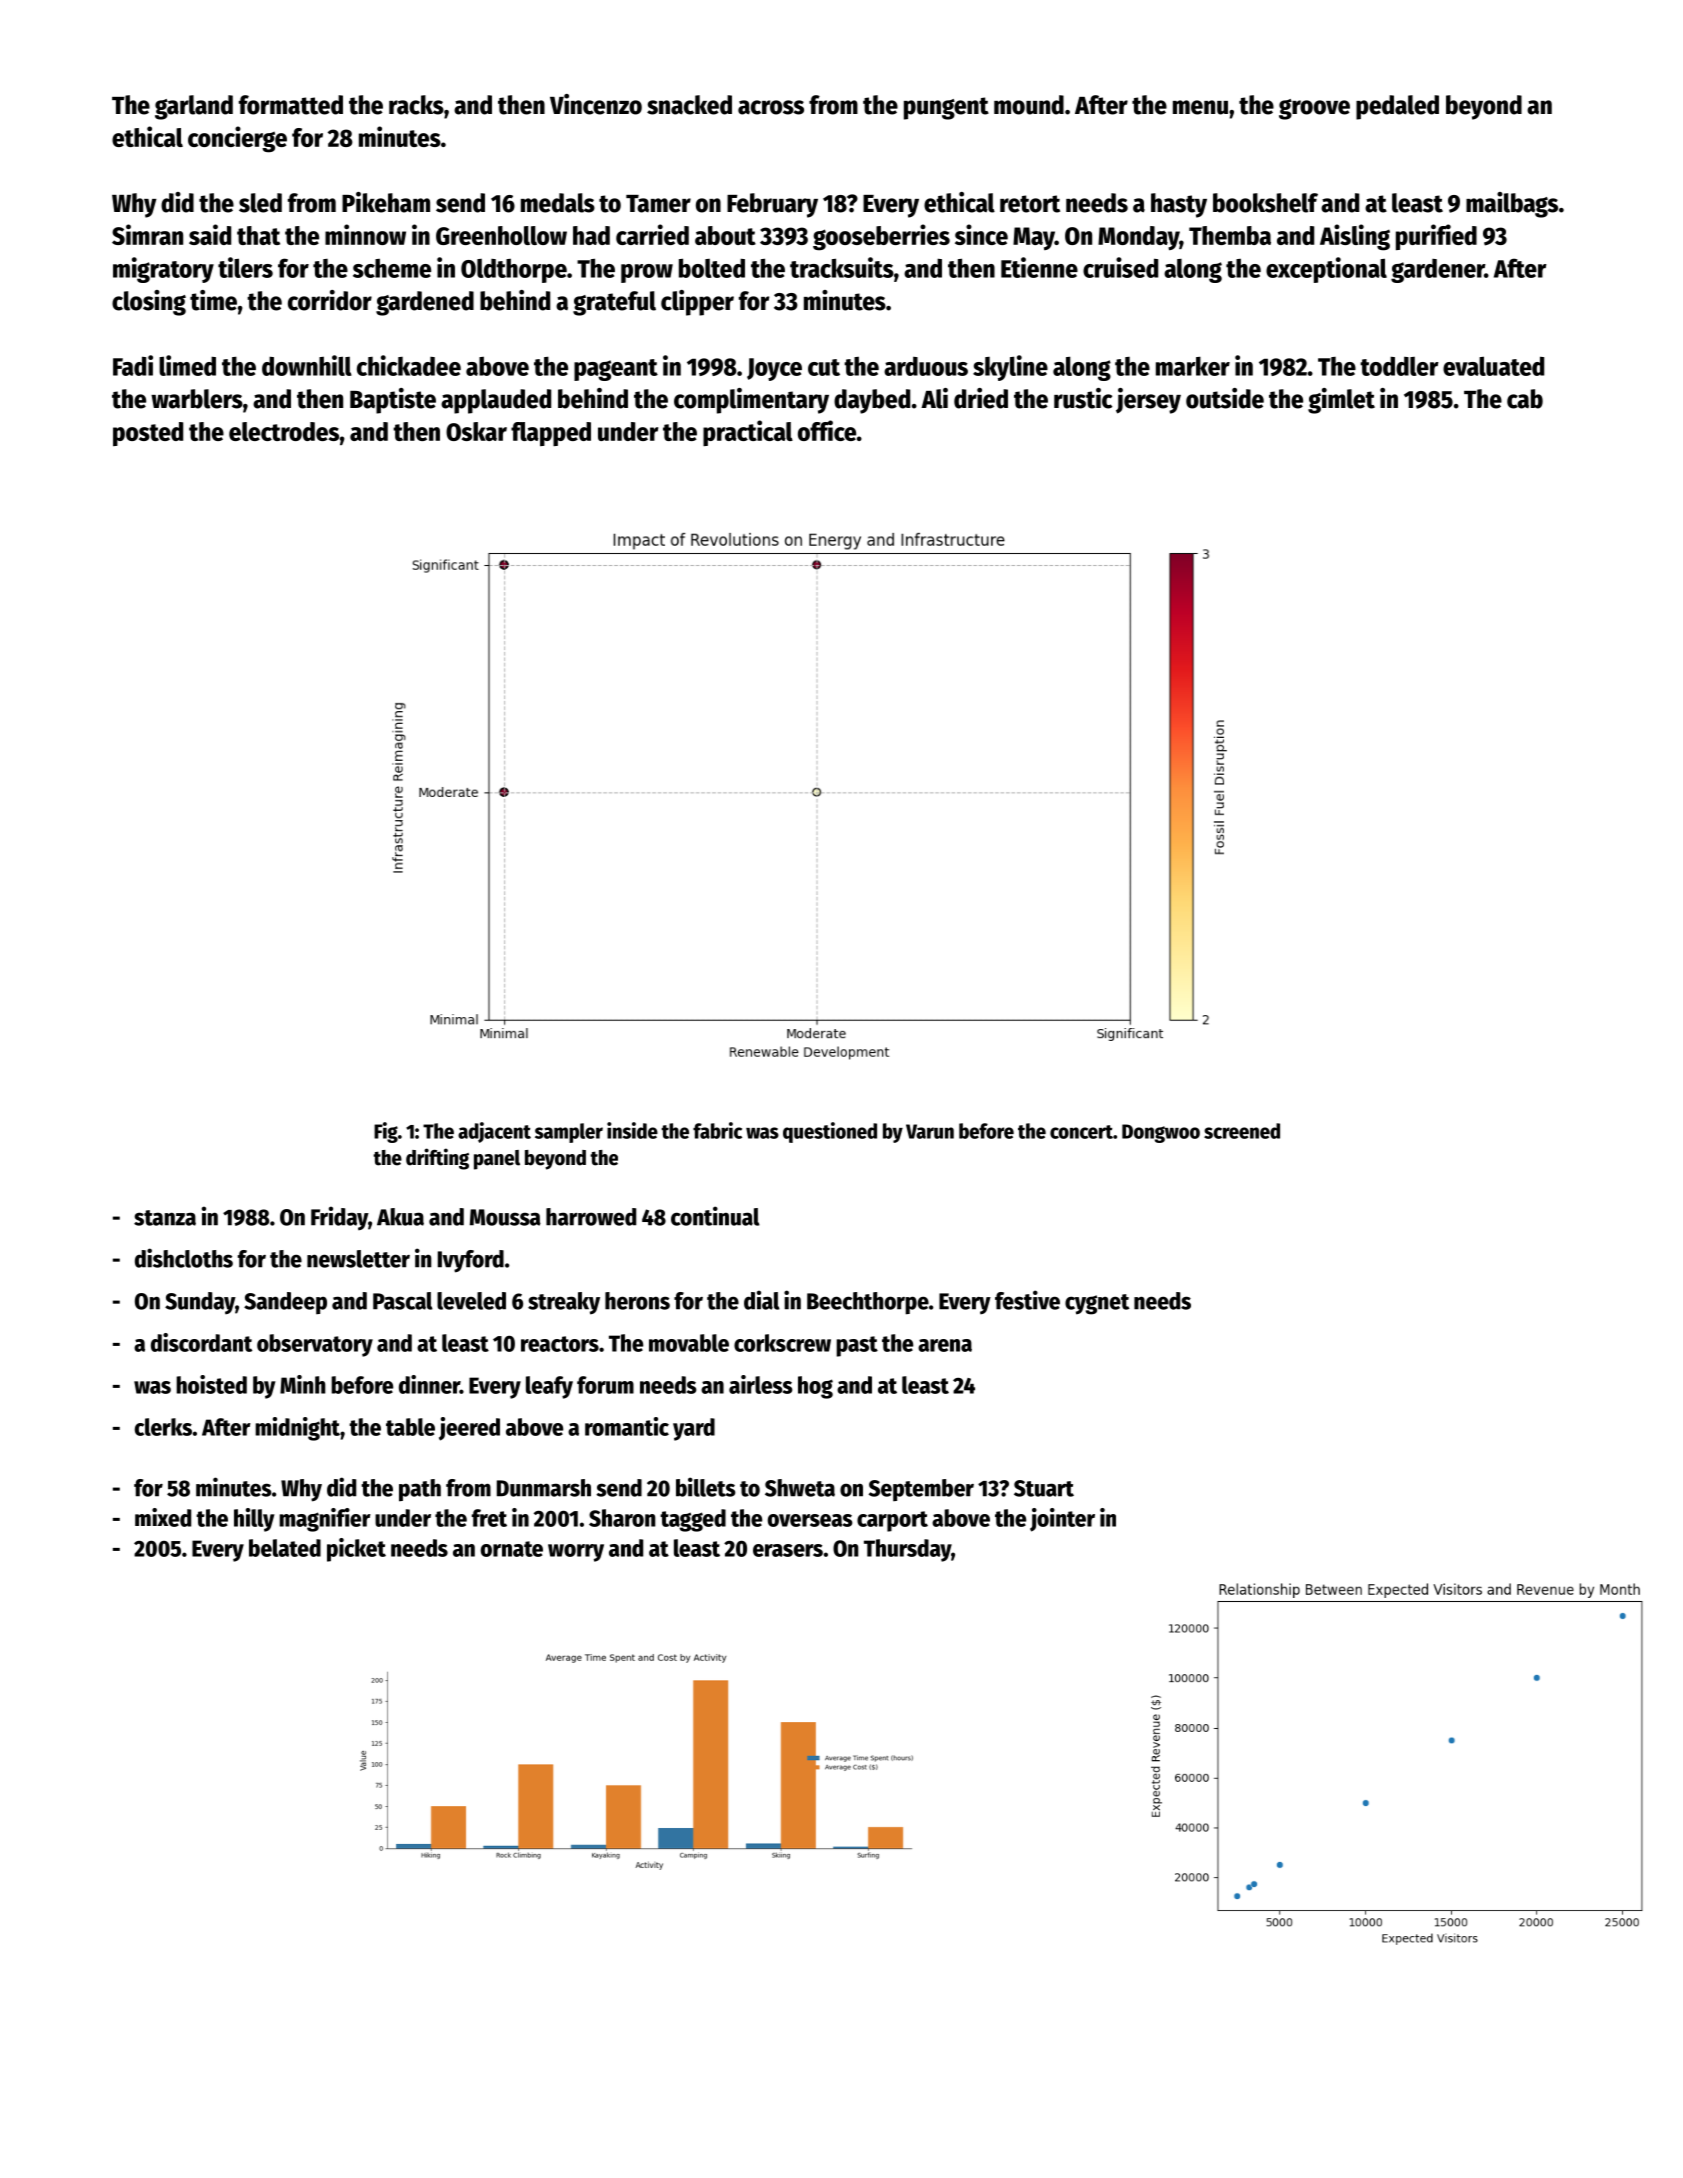 Image resolution: width=1683 pixels, height=2178 pixels. What do you see at coordinates (717, 1130) in the screenshot?
I see `fabric` at bounding box center [717, 1130].
